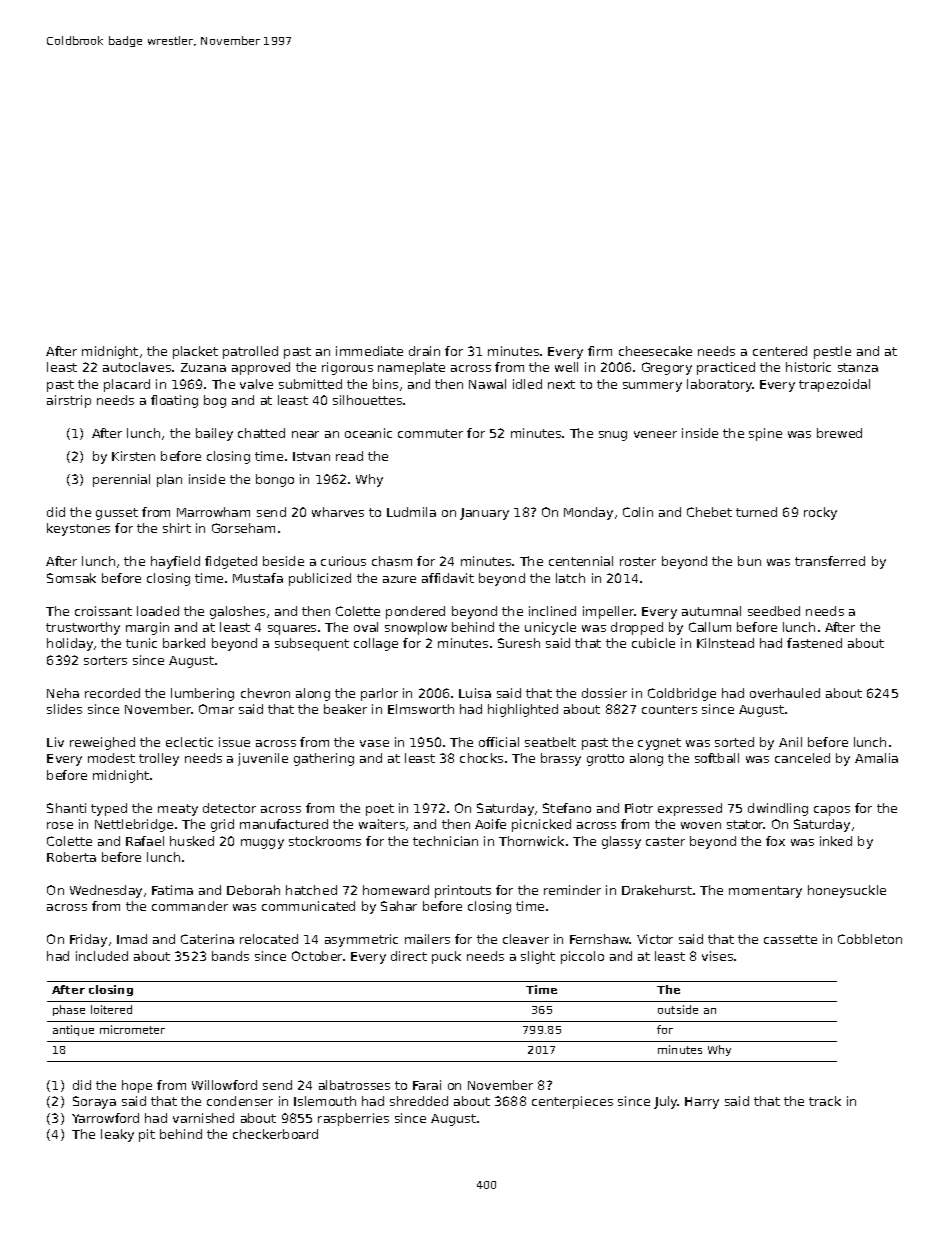  Describe the element at coordinates (790, 939) in the image. I see `cassette` at that location.
